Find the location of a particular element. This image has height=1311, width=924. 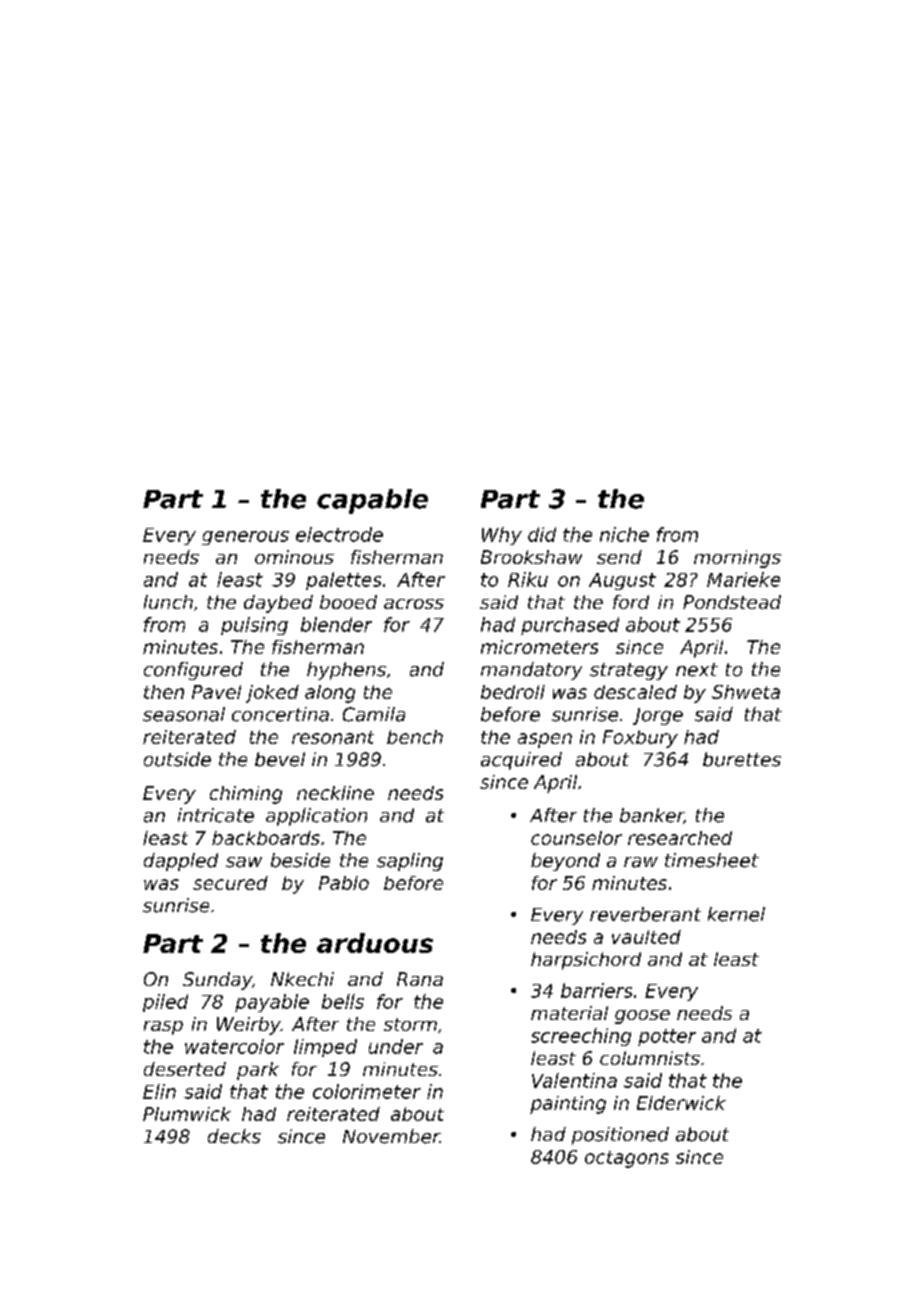

Pondstead is located at coordinates (732, 602).
